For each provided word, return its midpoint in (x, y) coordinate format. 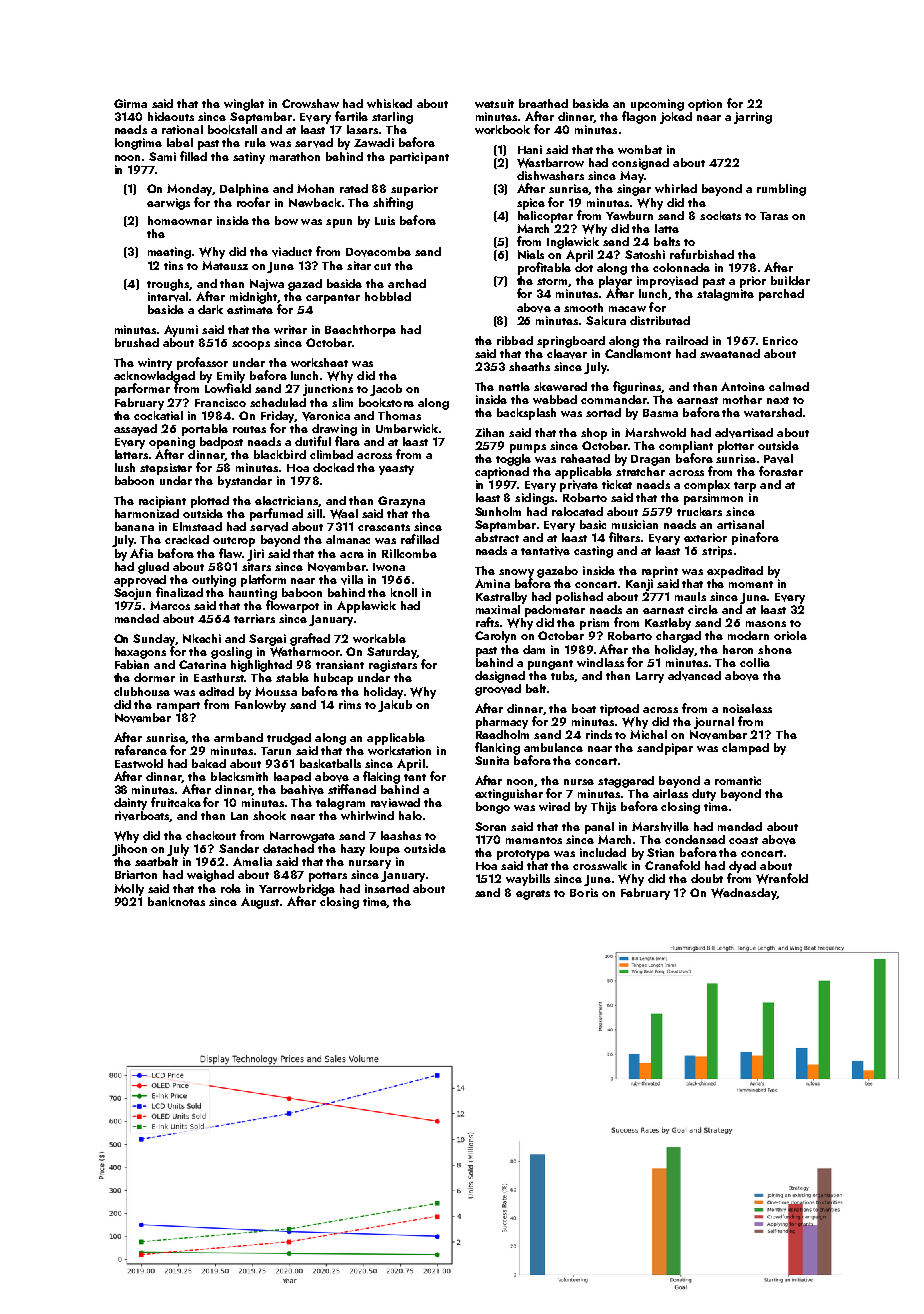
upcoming (657, 105)
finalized (179, 592)
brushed (137, 342)
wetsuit (494, 103)
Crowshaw (310, 103)
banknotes (176, 901)
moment (751, 584)
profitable (544, 268)
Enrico (780, 340)
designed (500, 677)
